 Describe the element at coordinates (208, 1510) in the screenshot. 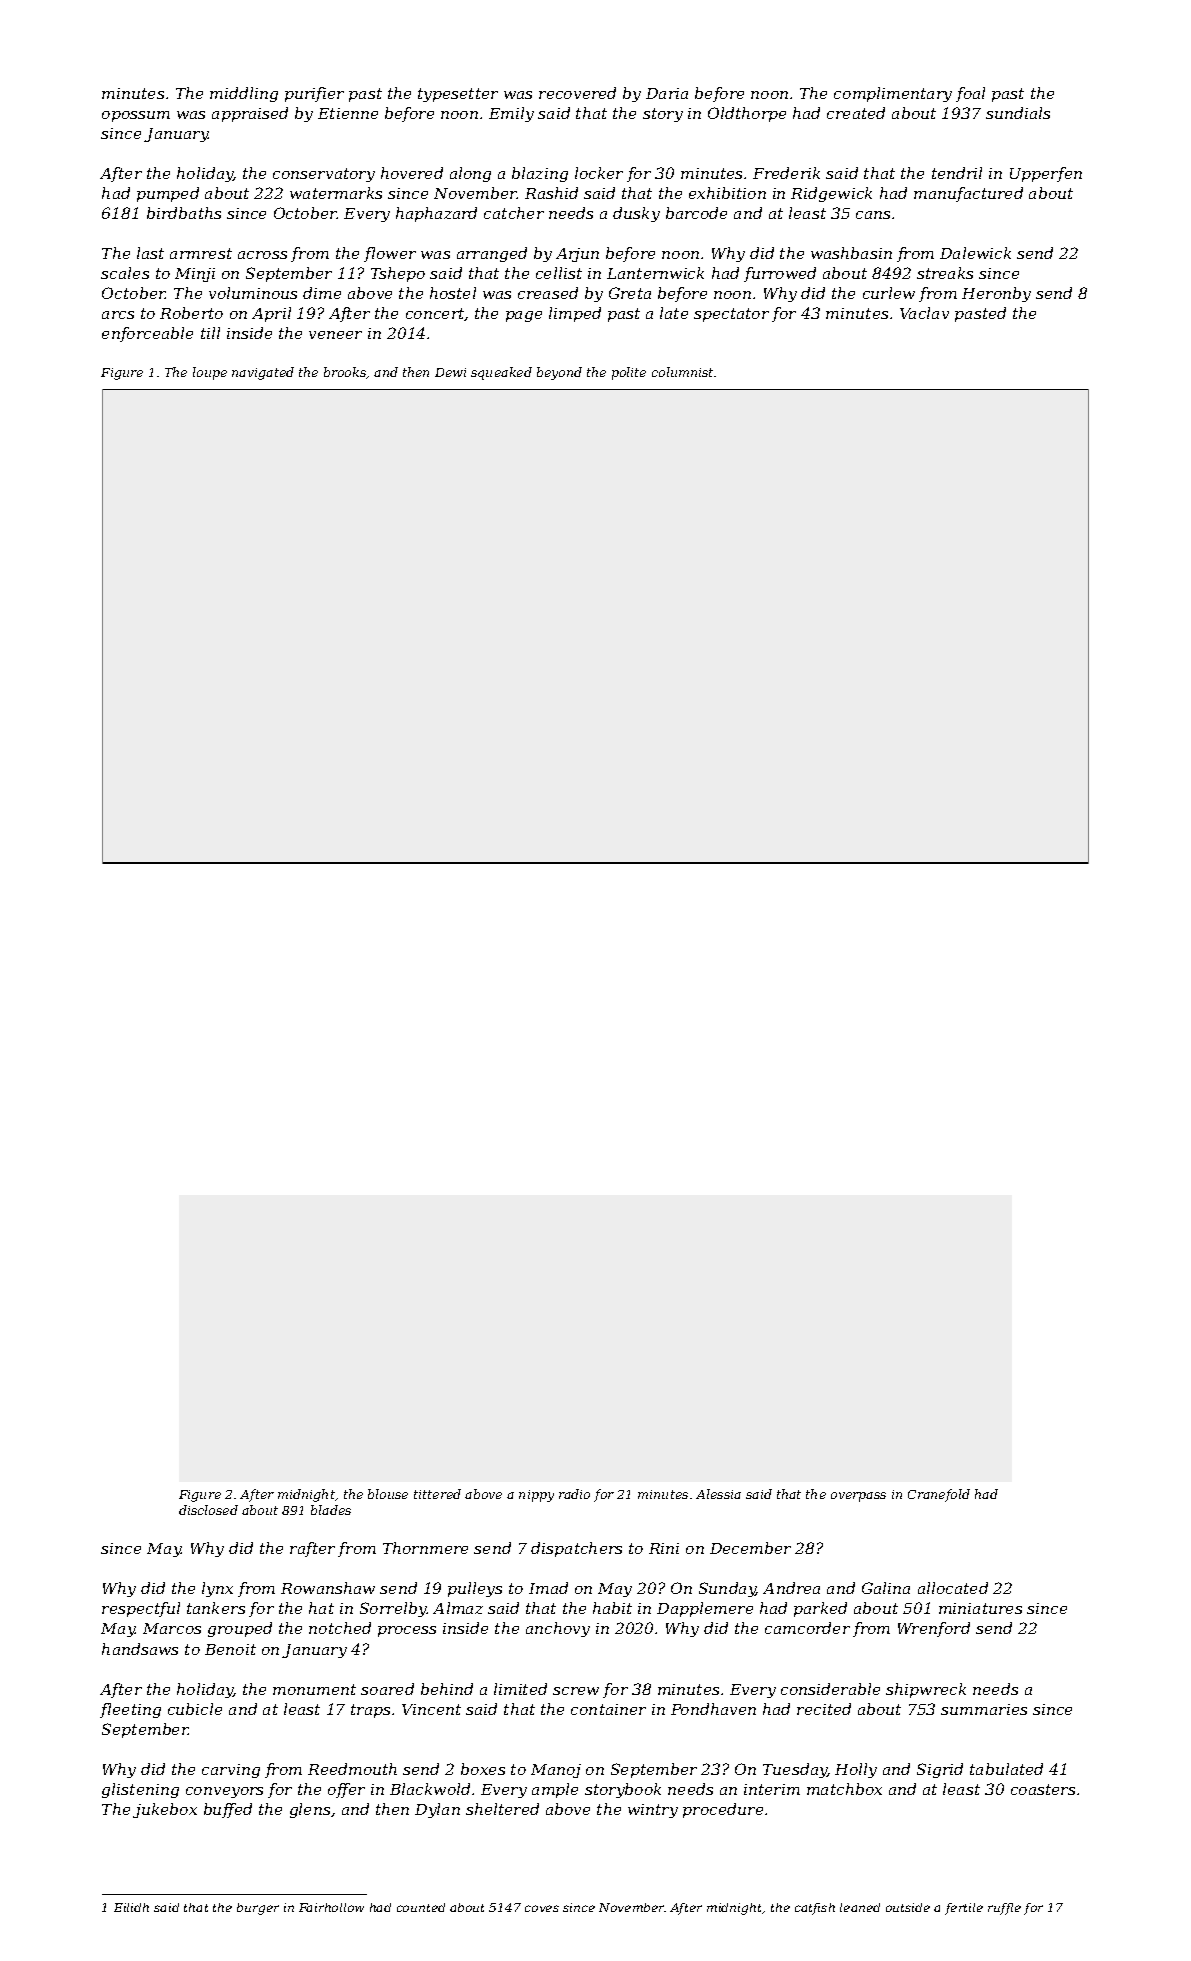

I see `disclosed` at that location.
